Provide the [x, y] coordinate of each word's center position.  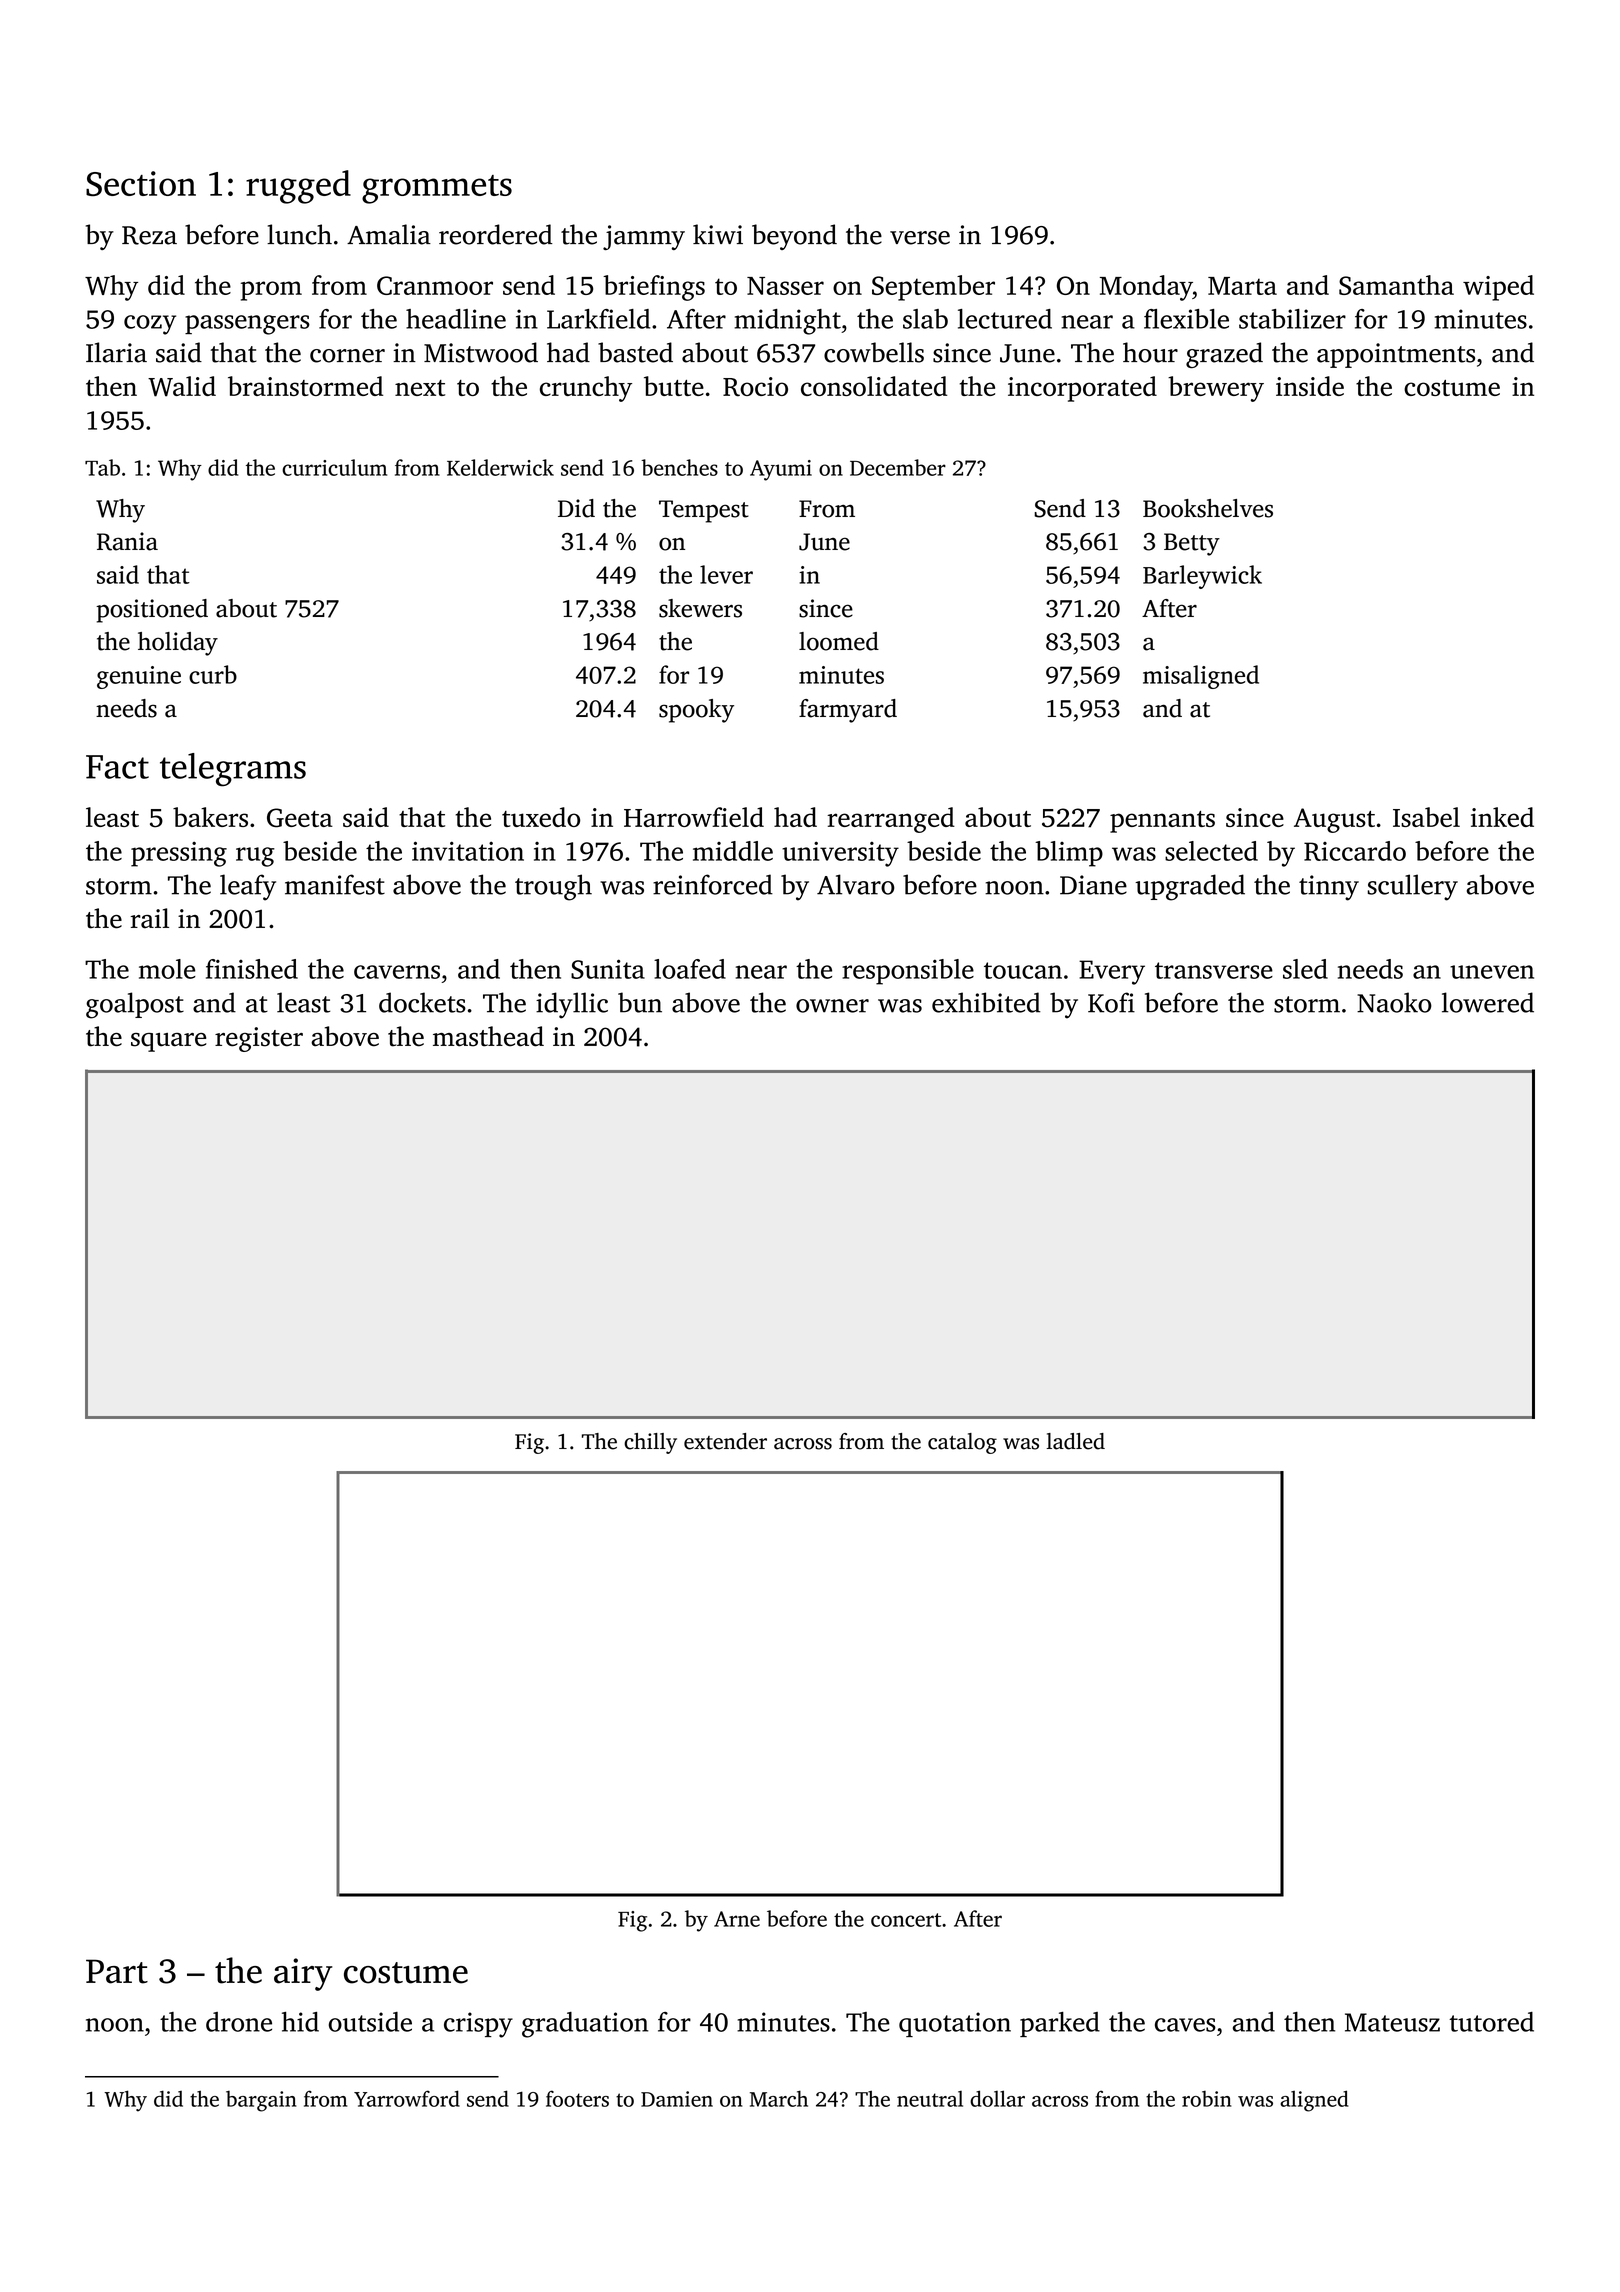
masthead [488, 1036]
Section [141, 183]
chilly [650, 1443]
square [169, 1042]
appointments [1396, 355]
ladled [1075, 1441]
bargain [261, 2101]
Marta [1242, 286]
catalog [962, 1443]
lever [726, 574]
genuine [139, 677]
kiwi [718, 234]
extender [725, 1441]
